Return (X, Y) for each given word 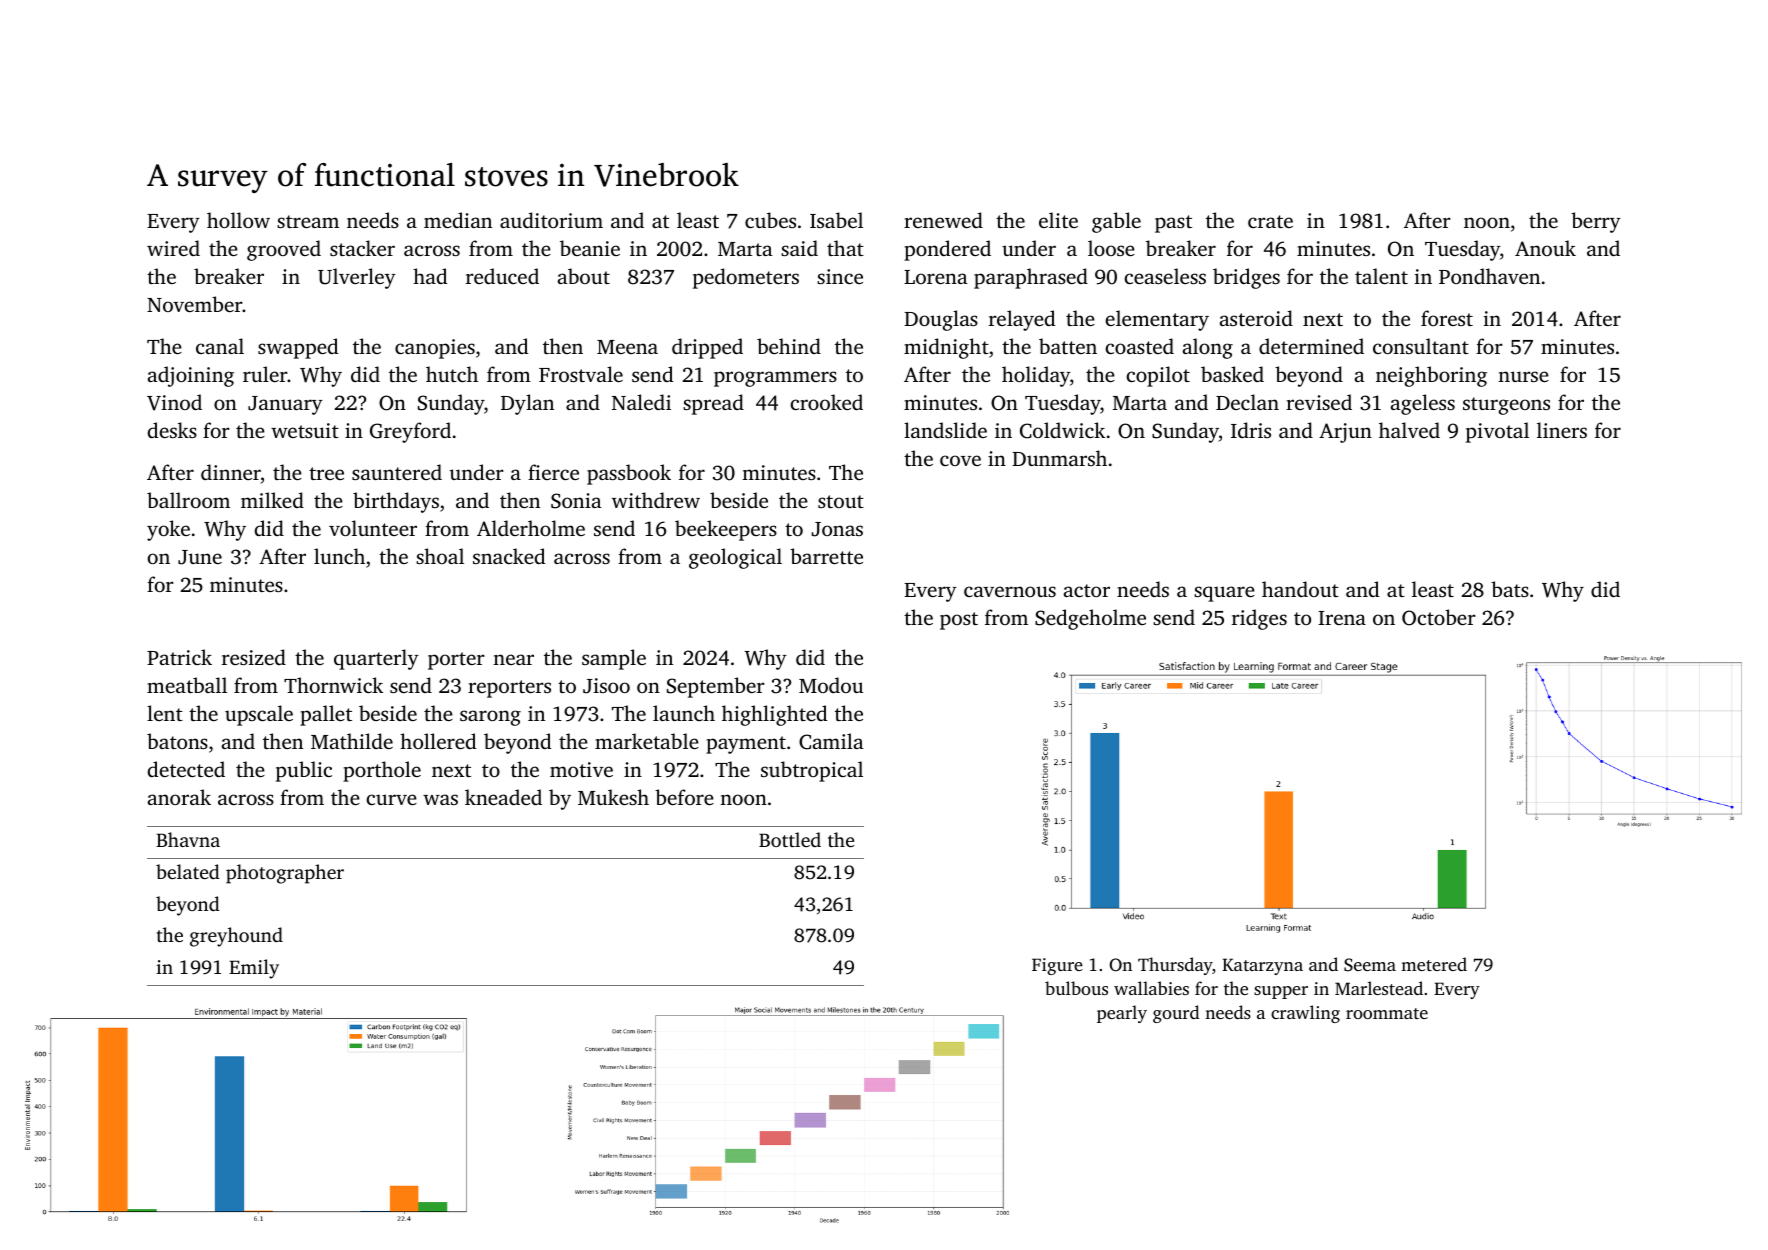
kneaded (503, 797)
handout (1300, 589)
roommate (1387, 1013)
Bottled (790, 839)
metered (1434, 964)
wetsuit (305, 430)
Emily (254, 969)
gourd (1176, 1014)
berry (1596, 222)
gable (1116, 222)
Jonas (837, 529)
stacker (362, 248)
